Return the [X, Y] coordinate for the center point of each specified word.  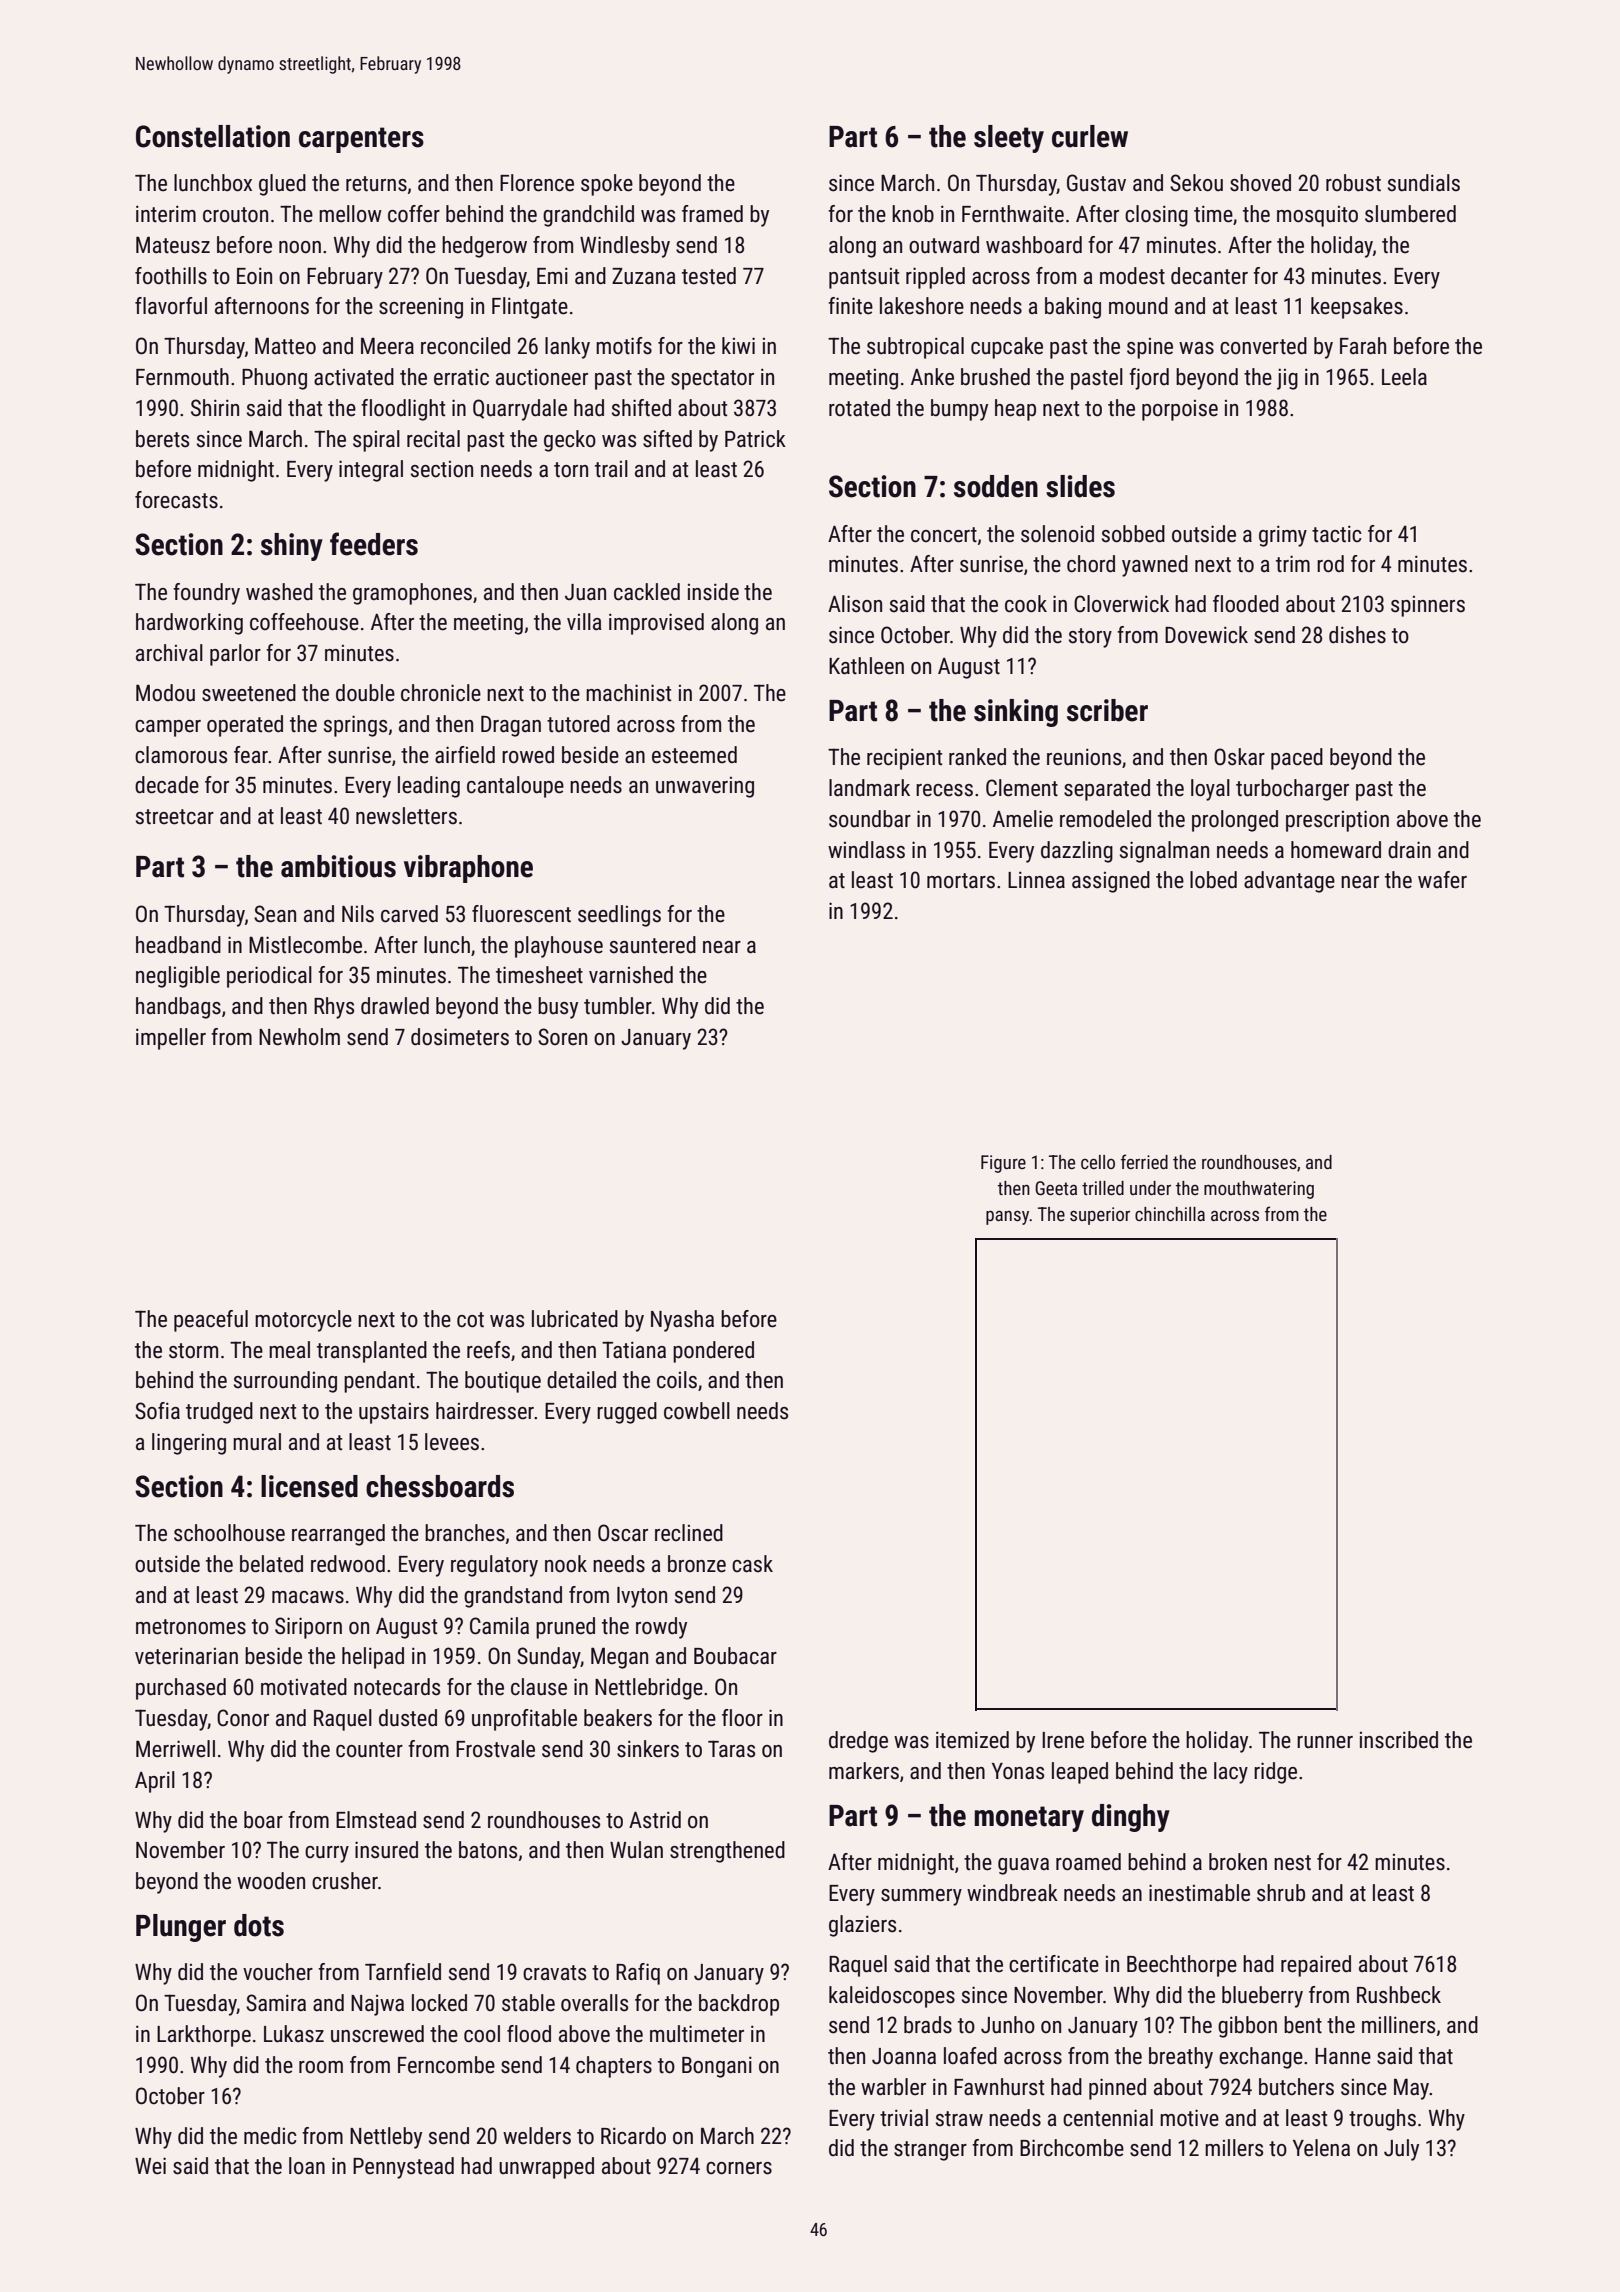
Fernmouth [182, 377]
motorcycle [303, 1321]
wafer [1442, 880]
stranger [930, 2151]
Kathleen [866, 666]
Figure [1003, 1164]
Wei [150, 2166]
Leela [1404, 377]
